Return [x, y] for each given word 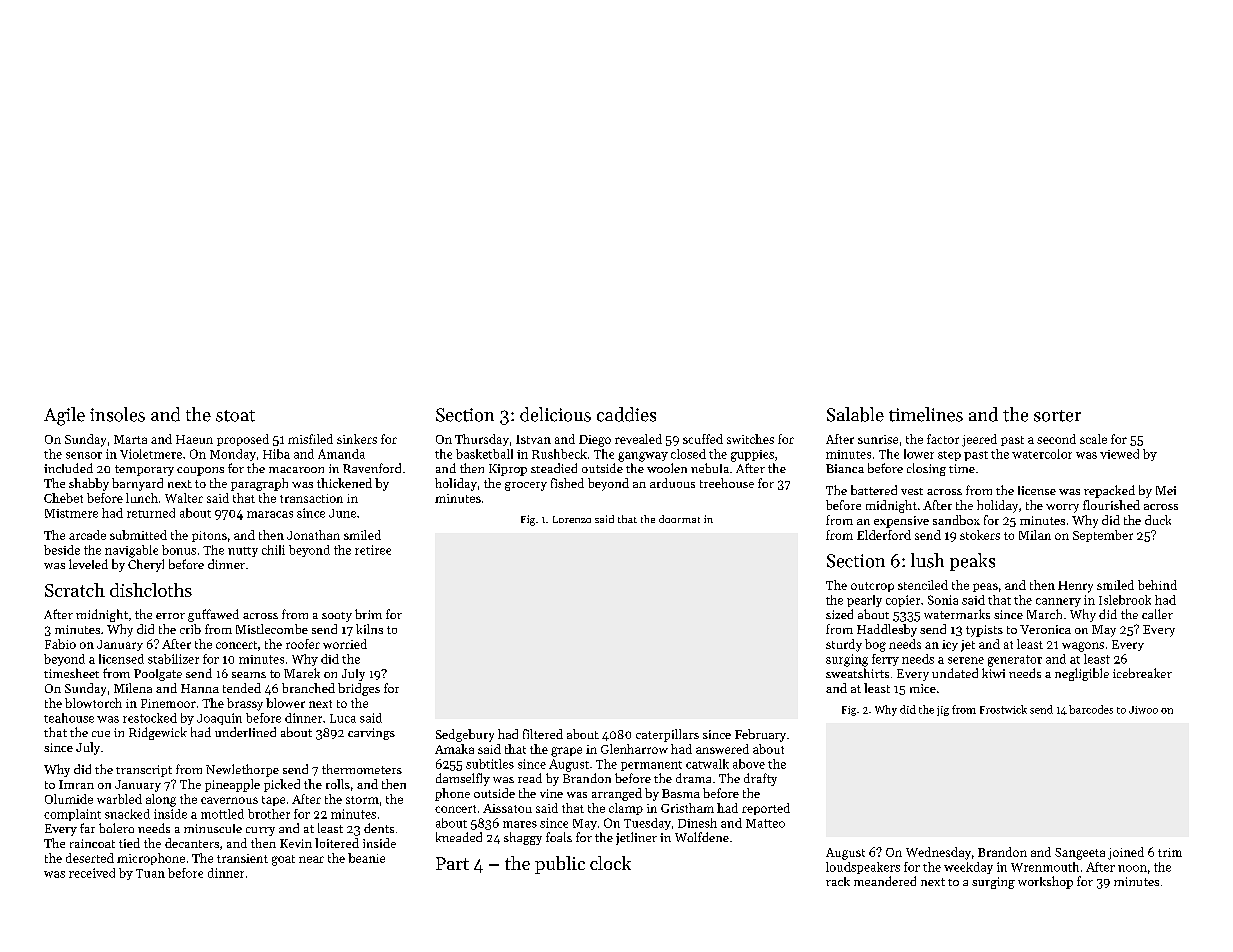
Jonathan [313, 535]
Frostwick [1003, 709]
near [311, 859]
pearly [864, 601]
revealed [638, 439]
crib [190, 629]
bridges [359, 689]
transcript [144, 771]
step [949, 456]
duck [1158, 520]
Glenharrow [634, 749]
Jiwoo [1143, 710]
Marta [130, 439]
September [1103, 536]
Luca [343, 718]
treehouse [727, 483]
